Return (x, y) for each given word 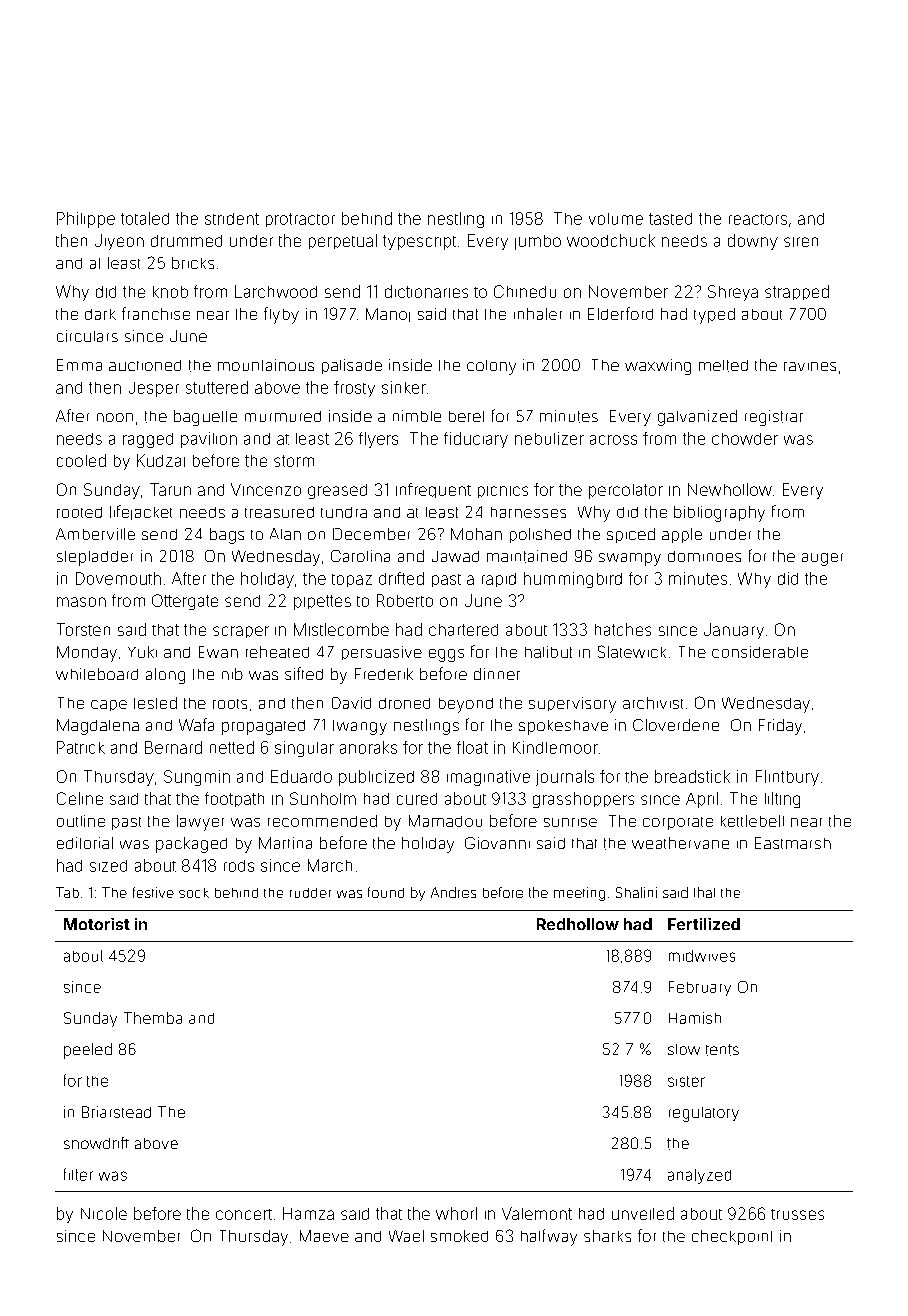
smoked (459, 1236)
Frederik (384, 674)
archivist (653, 703)
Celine (80, 798)
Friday (780, 727)
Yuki (142, 652)
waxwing (658, 367)
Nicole (104, 1213)
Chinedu (525, 291)
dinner (497, 674)
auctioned (145, 365)
